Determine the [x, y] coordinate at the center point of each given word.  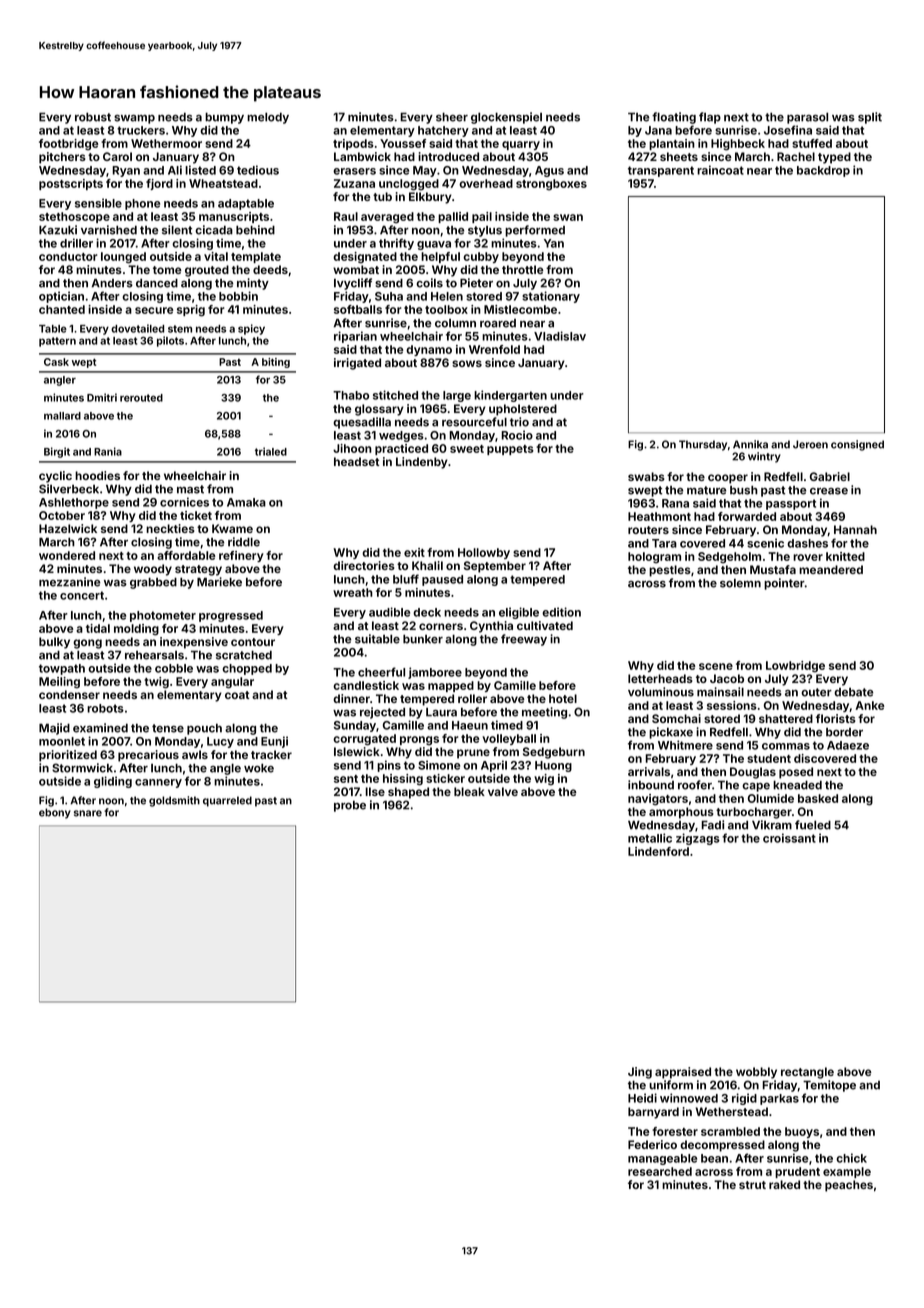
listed [200, 170]
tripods [353, 144]
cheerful [381, 672]
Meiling [59, 683]
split [870, 118]
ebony [55, 813]
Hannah [855, 529]
